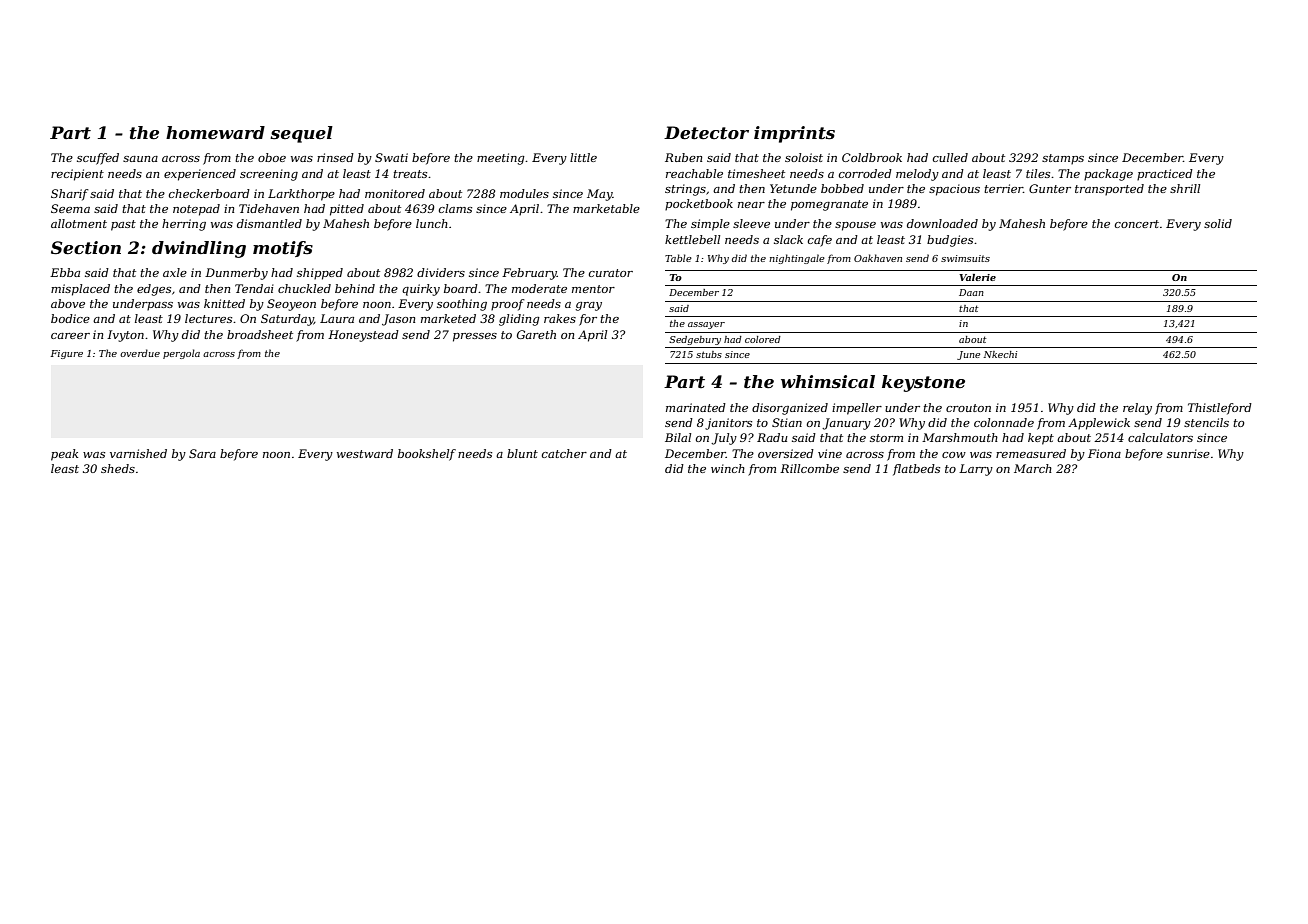 This screenshot has width=1308, height=924. What do you see at coordinates (363, 336) in the screenshot?
I see `Honeystead` at bounding box center [363, 336].
